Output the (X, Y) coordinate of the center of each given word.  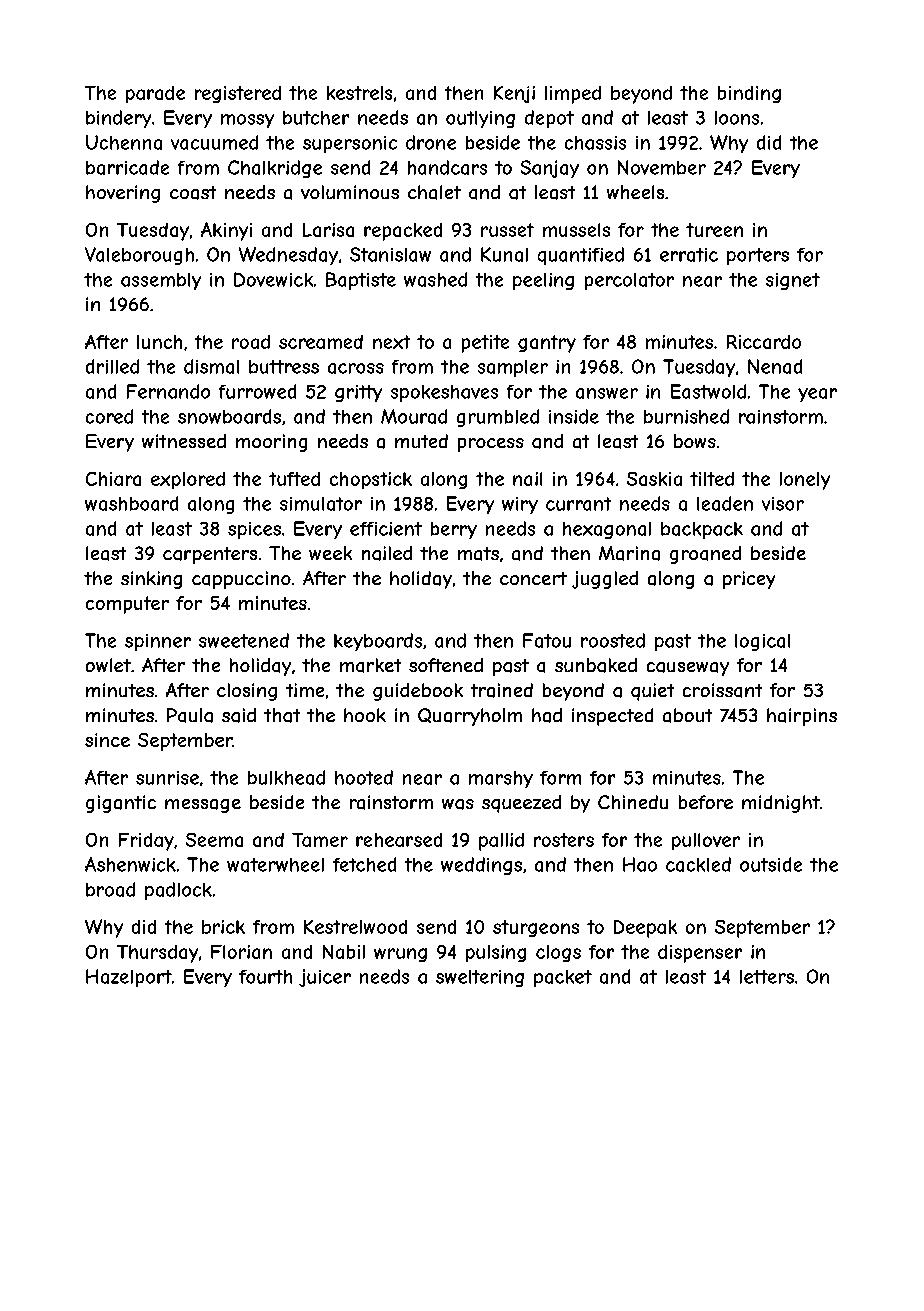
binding (749, 94)
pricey (749, 580)
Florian (241, 952)
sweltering (480, 978)
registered (238, 94)
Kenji (514, 94)
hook (365, 715)
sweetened (244, 640)
